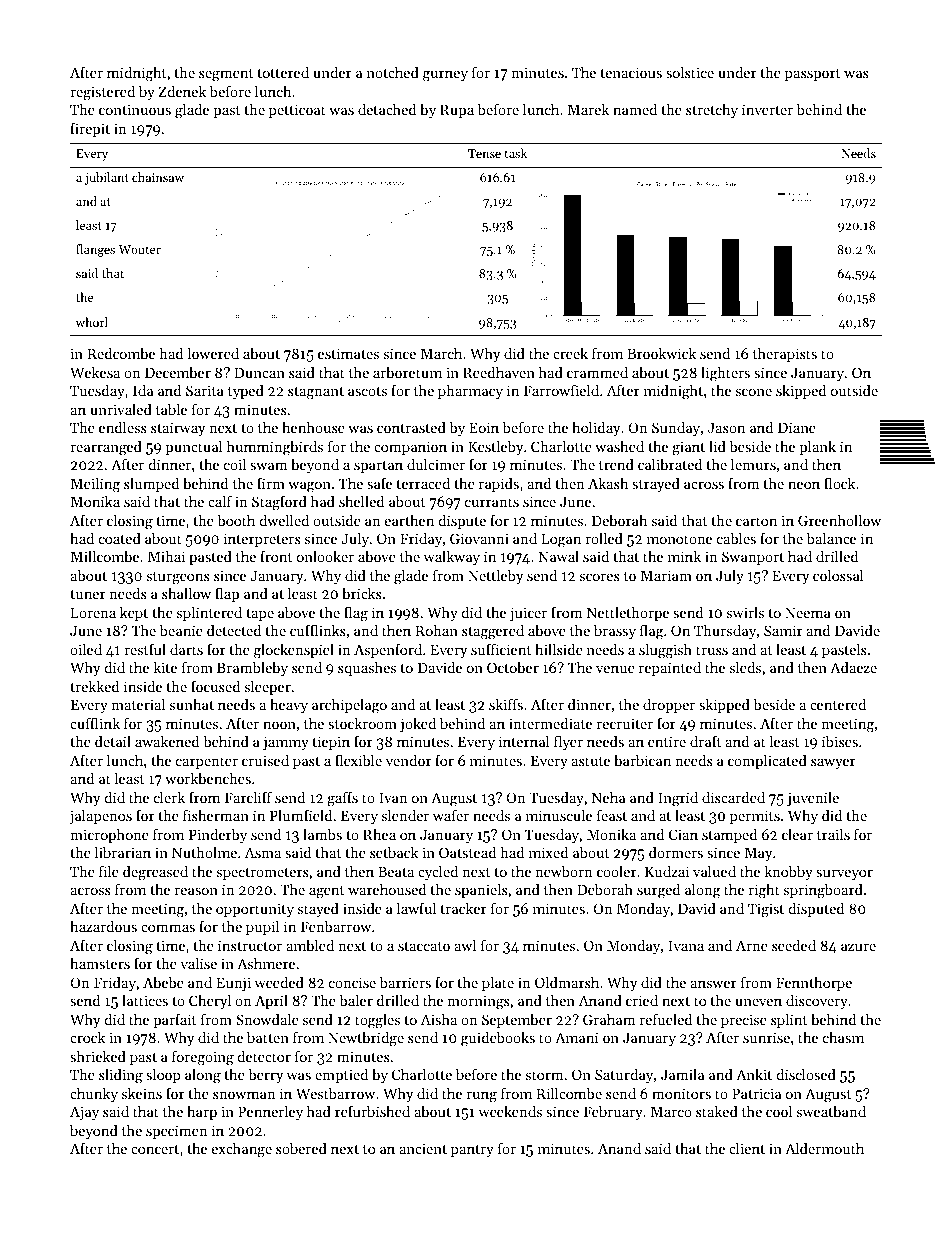  Describe the element at coordinates (387, 109) in the page. I see `detached` at that location.
